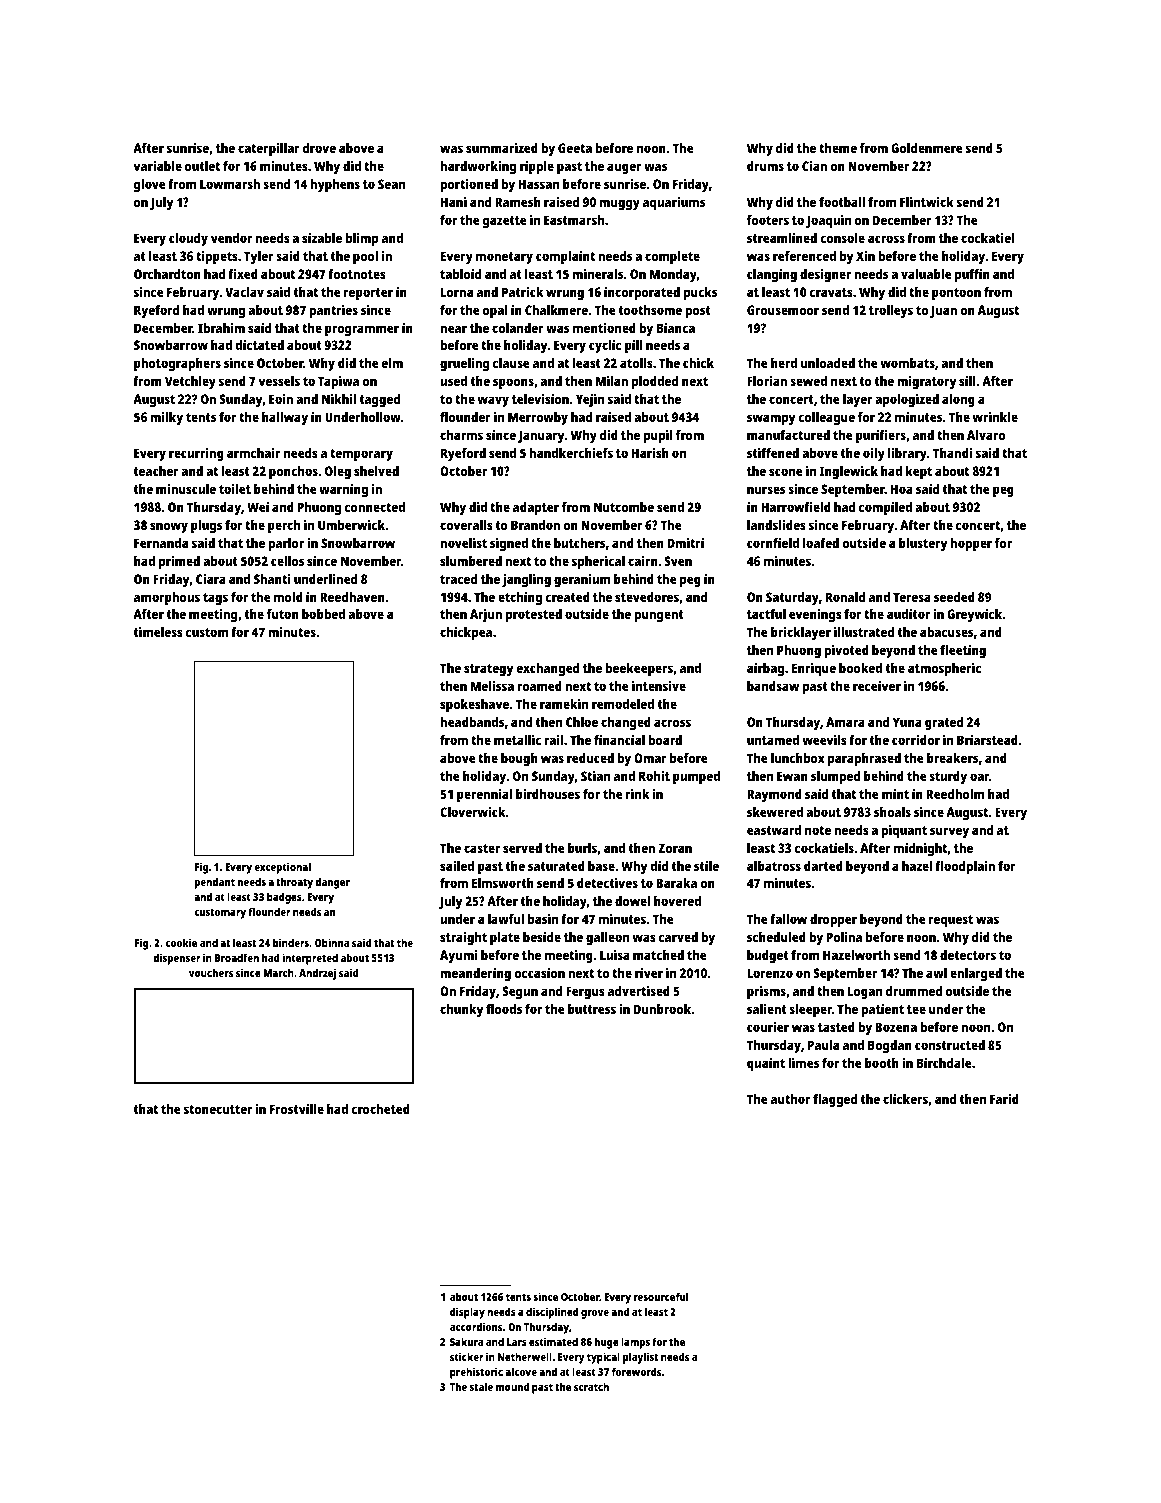 The height and width of the page is (1503, 1161). Describe the element at coordinates (158, 166) in the page. I see `variable` at that location.
